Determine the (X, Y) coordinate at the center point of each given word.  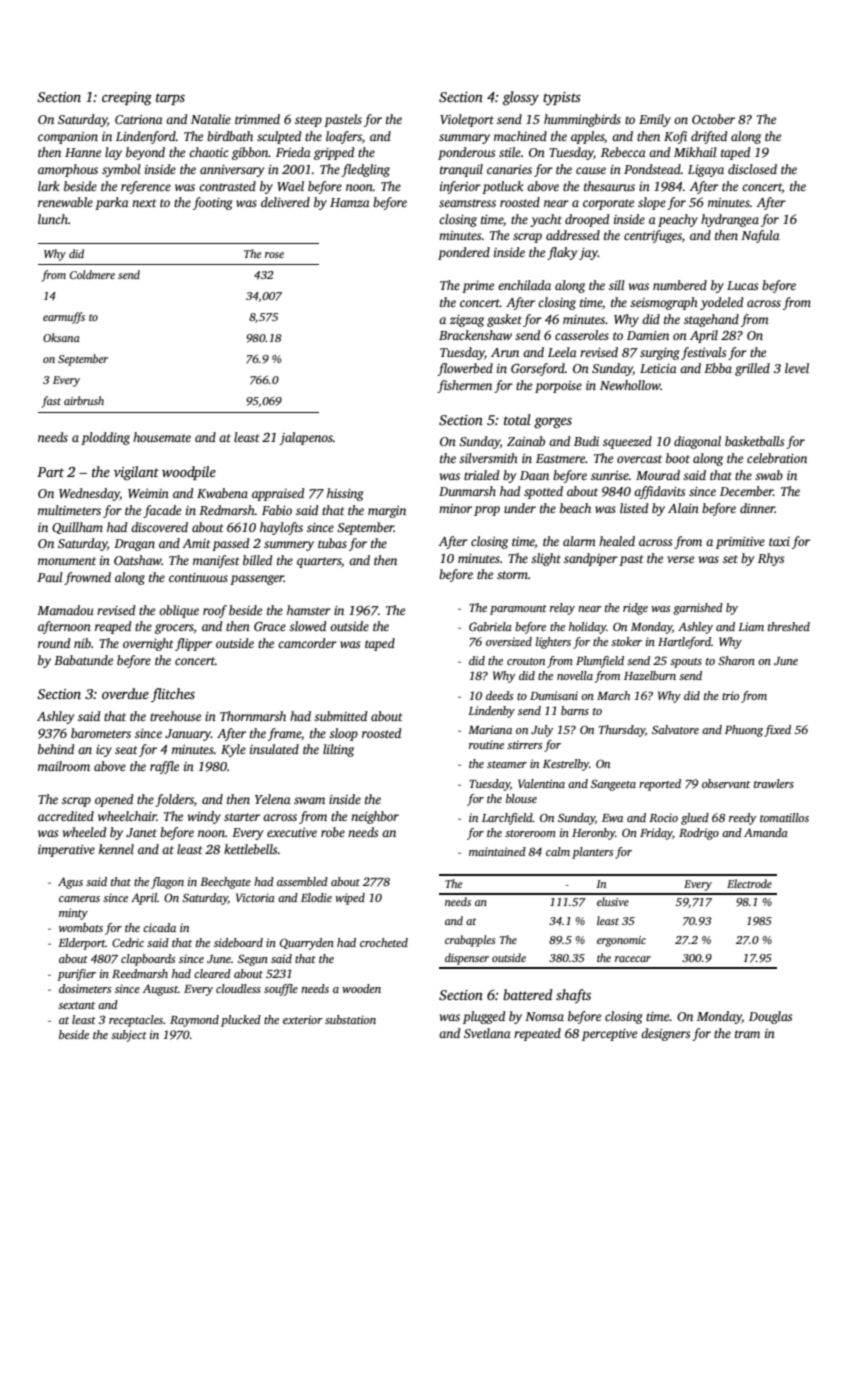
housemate (162, 437)
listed (634, 508)
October (713, 119)
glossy (521, 98)
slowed (307, 626)
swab (769, 475)
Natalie (211, 119)
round (54, 643)
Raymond (194, 1021)
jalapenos (306, 438)
